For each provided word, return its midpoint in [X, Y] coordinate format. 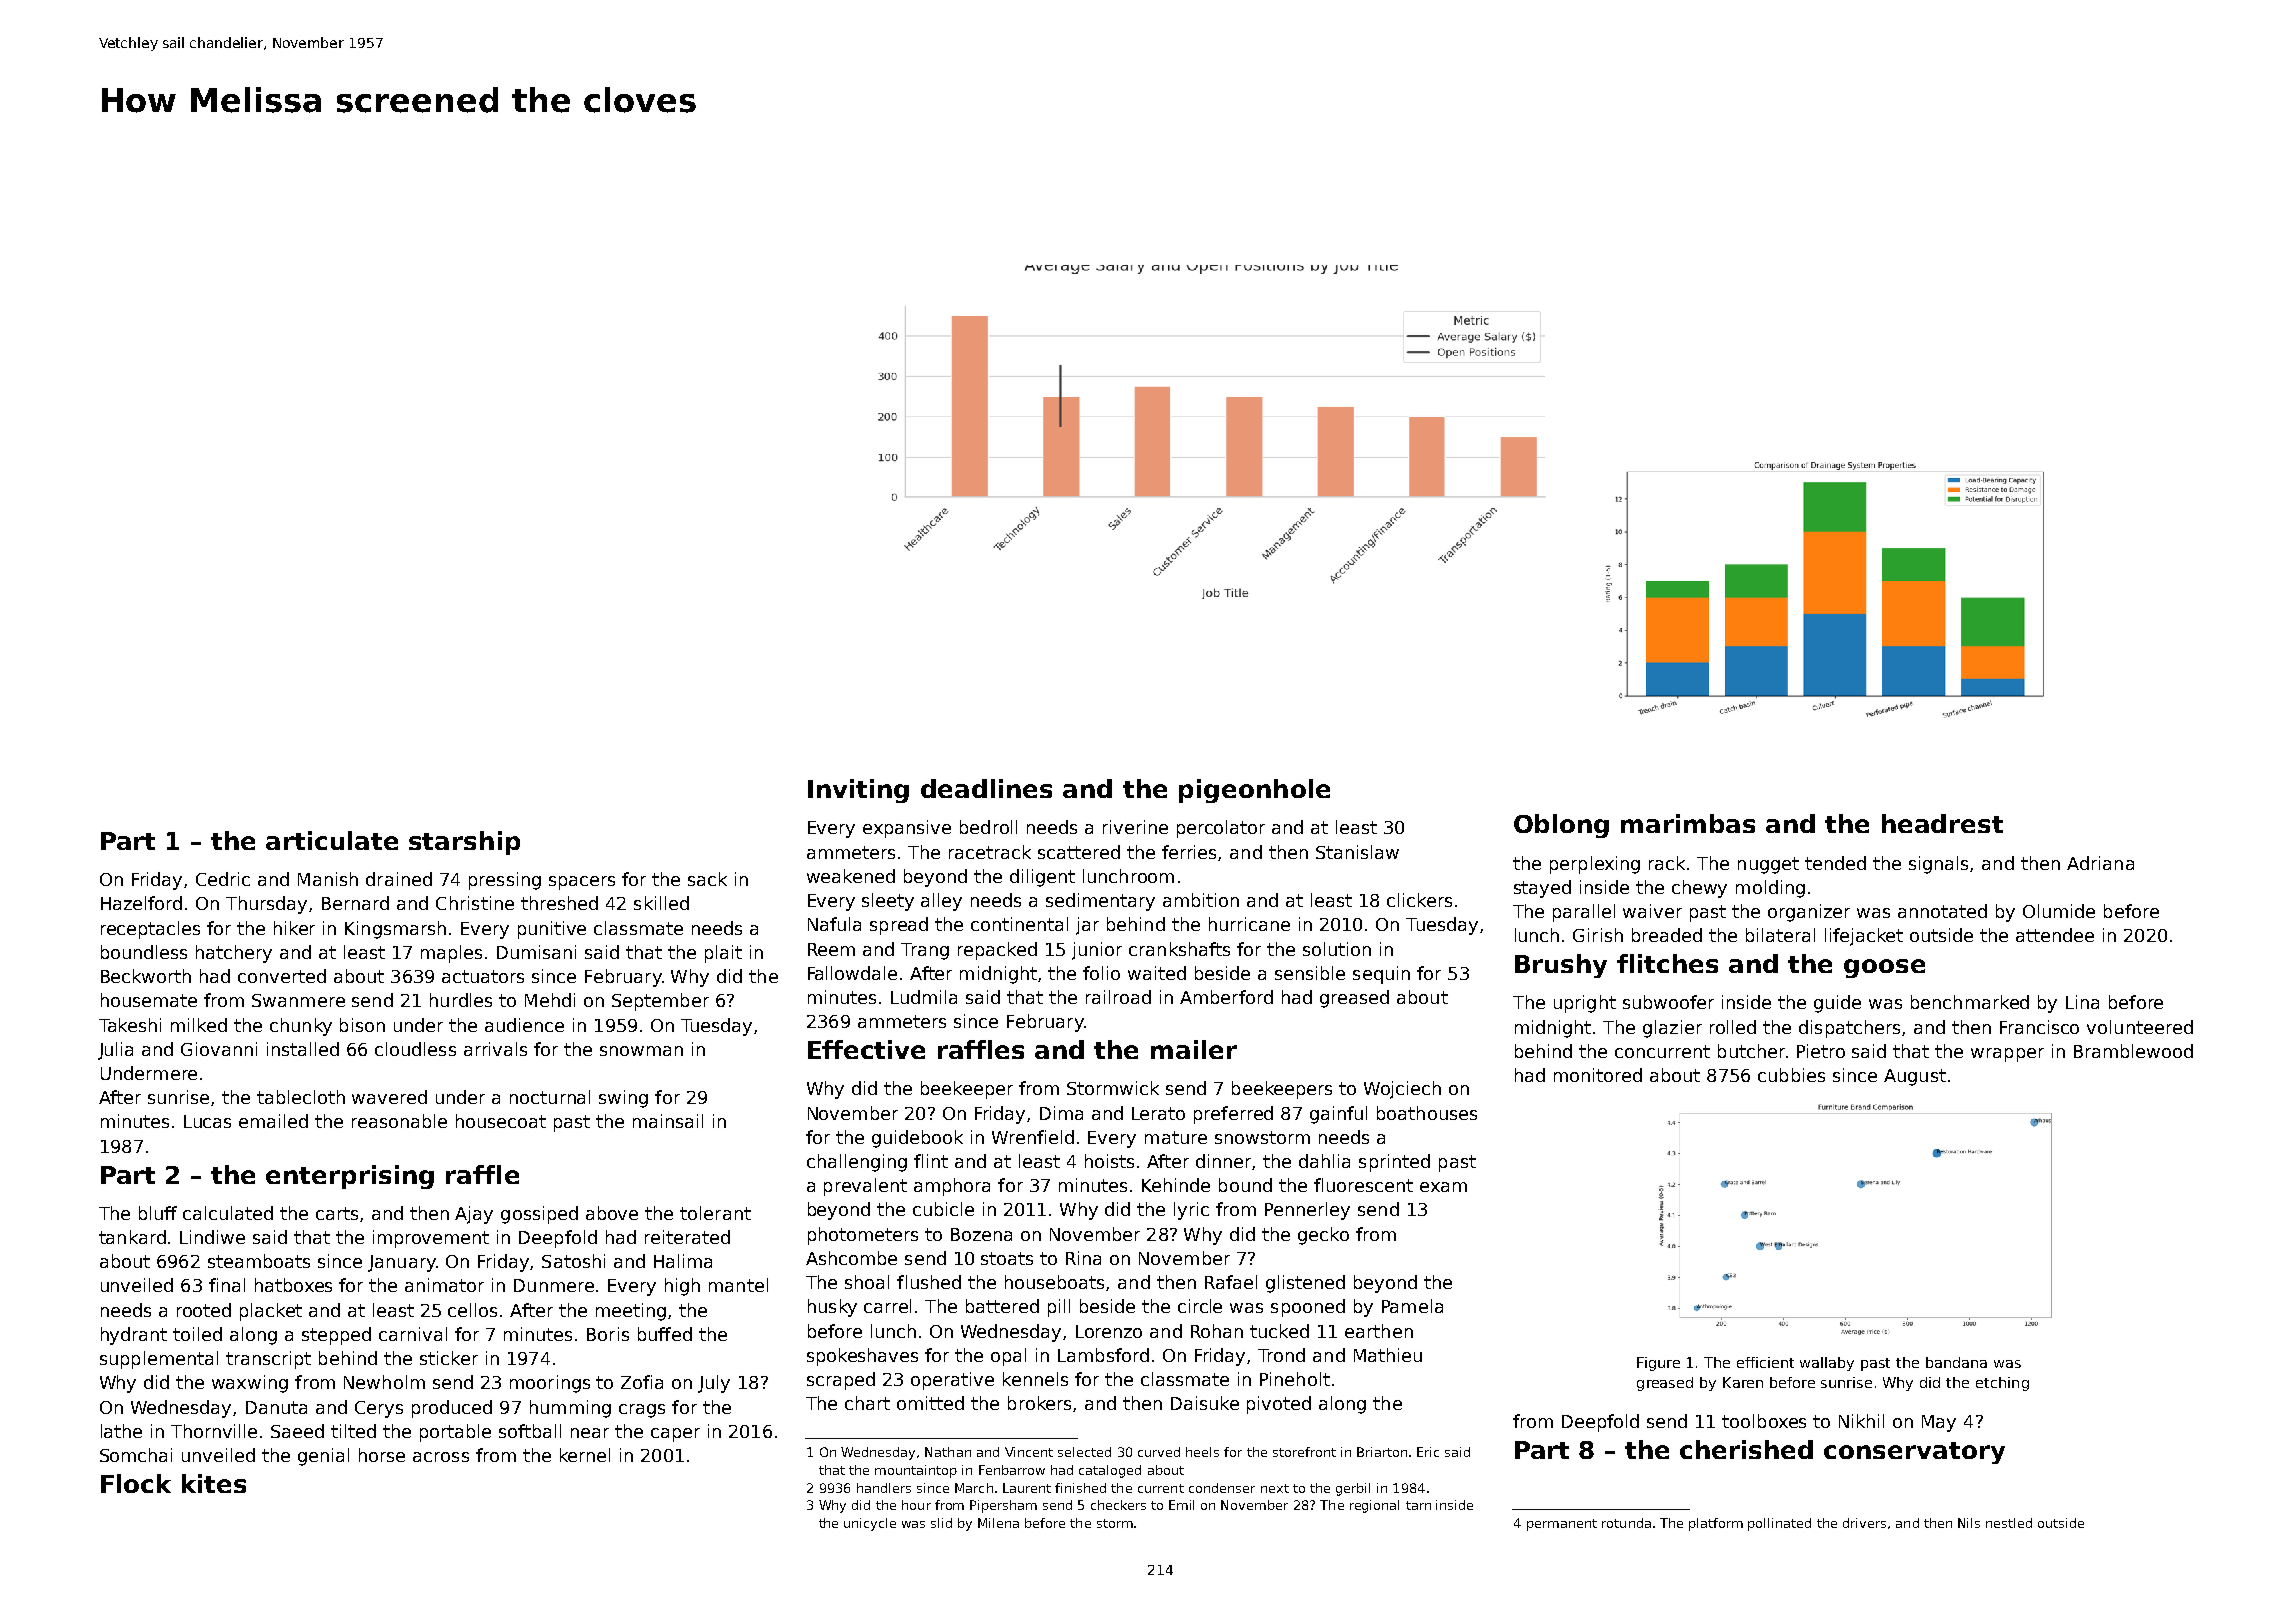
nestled [2009, 1523]
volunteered [2140, 1027]
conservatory [1914, 1453]
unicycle [870, 1524]
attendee [2055, 935]
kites [214, 1483]
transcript [268, 1360]
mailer [1194, 1049]
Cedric [223, 879]
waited [1157, 973]
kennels [1035, 1379]
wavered [389, 1097]
